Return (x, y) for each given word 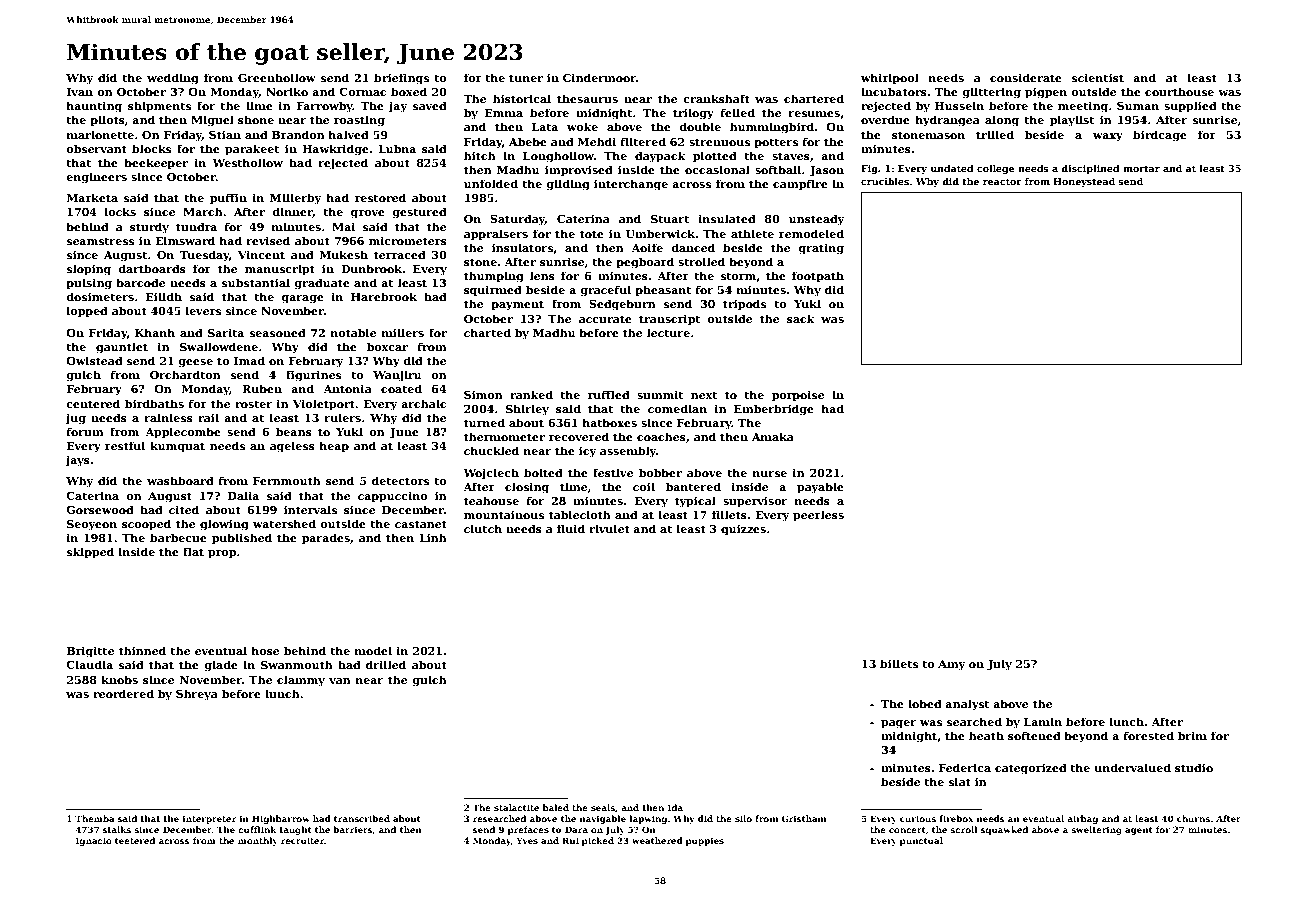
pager (899, 724)
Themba (95, 818)
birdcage (1160, 136)
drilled (386, 664)
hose (265, 650)
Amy (951, 665)
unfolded (491, 183)
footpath (818, 277)
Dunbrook (372, 268)
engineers (96, 178)
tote (592, 234)
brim (1192, 735)
